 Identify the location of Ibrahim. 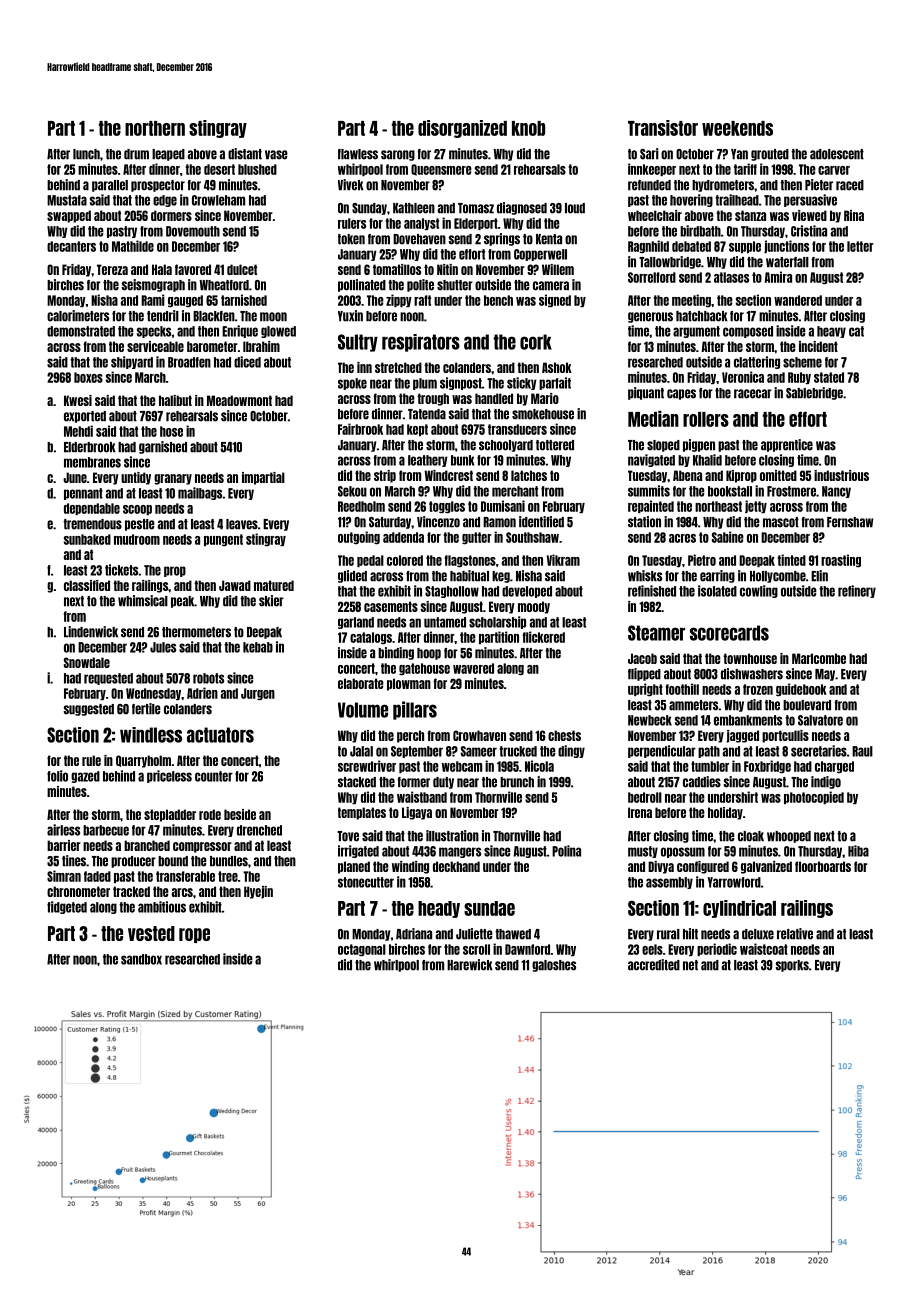
(261, 346).
